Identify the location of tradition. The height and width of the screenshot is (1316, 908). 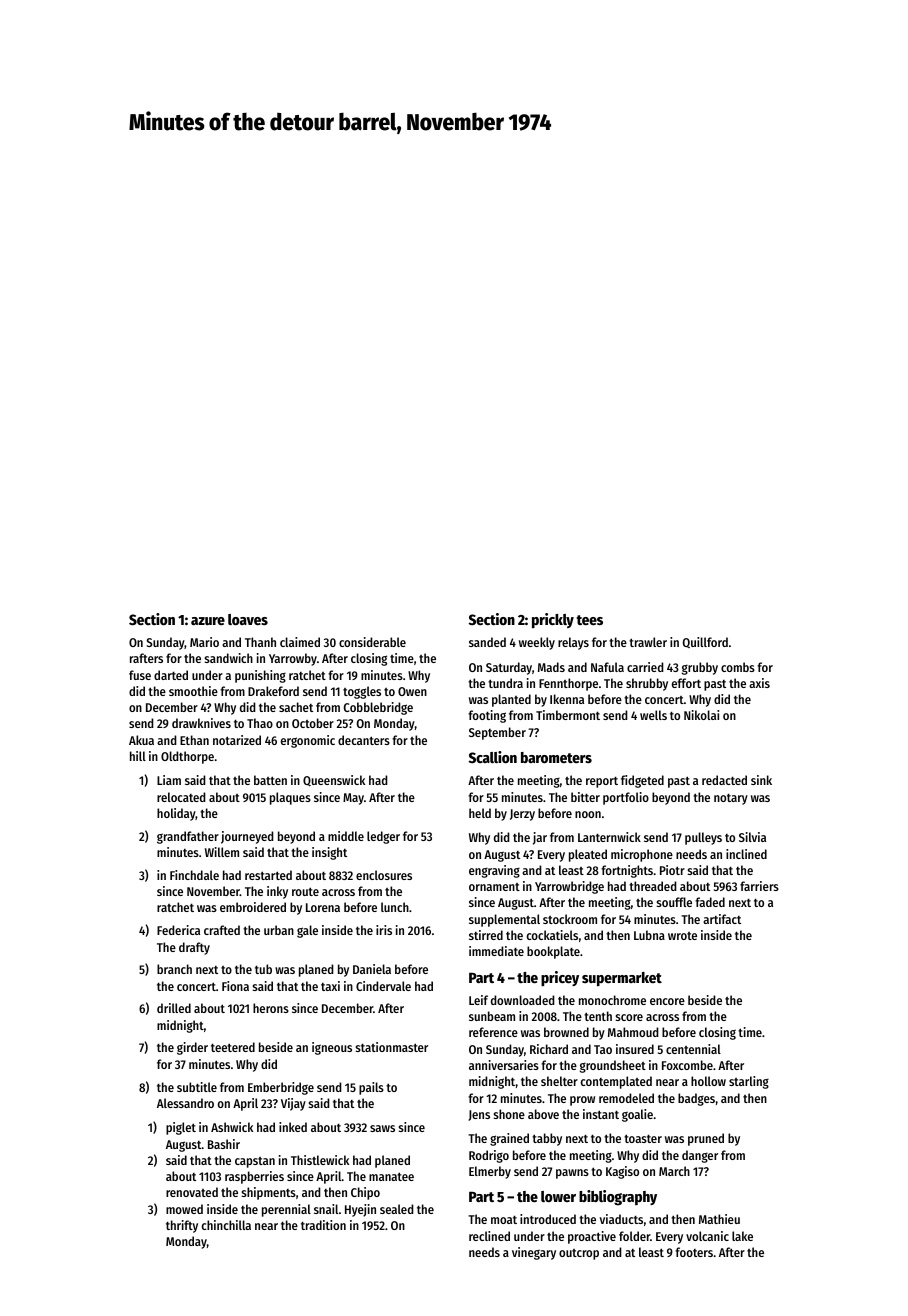
(323, 1225).
